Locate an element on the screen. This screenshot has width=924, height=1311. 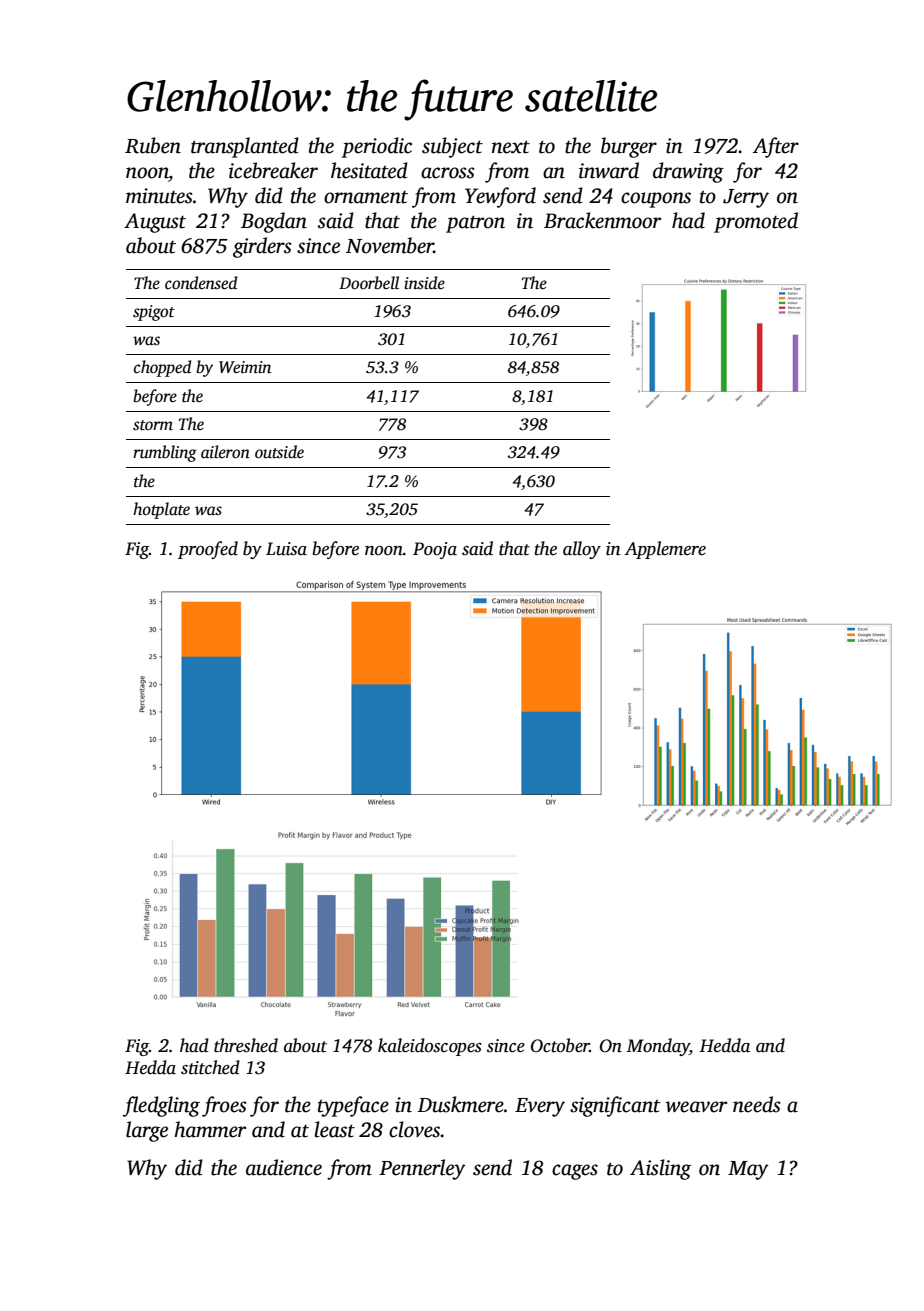
Brackenmoor is located at coordinates (602, 220).
